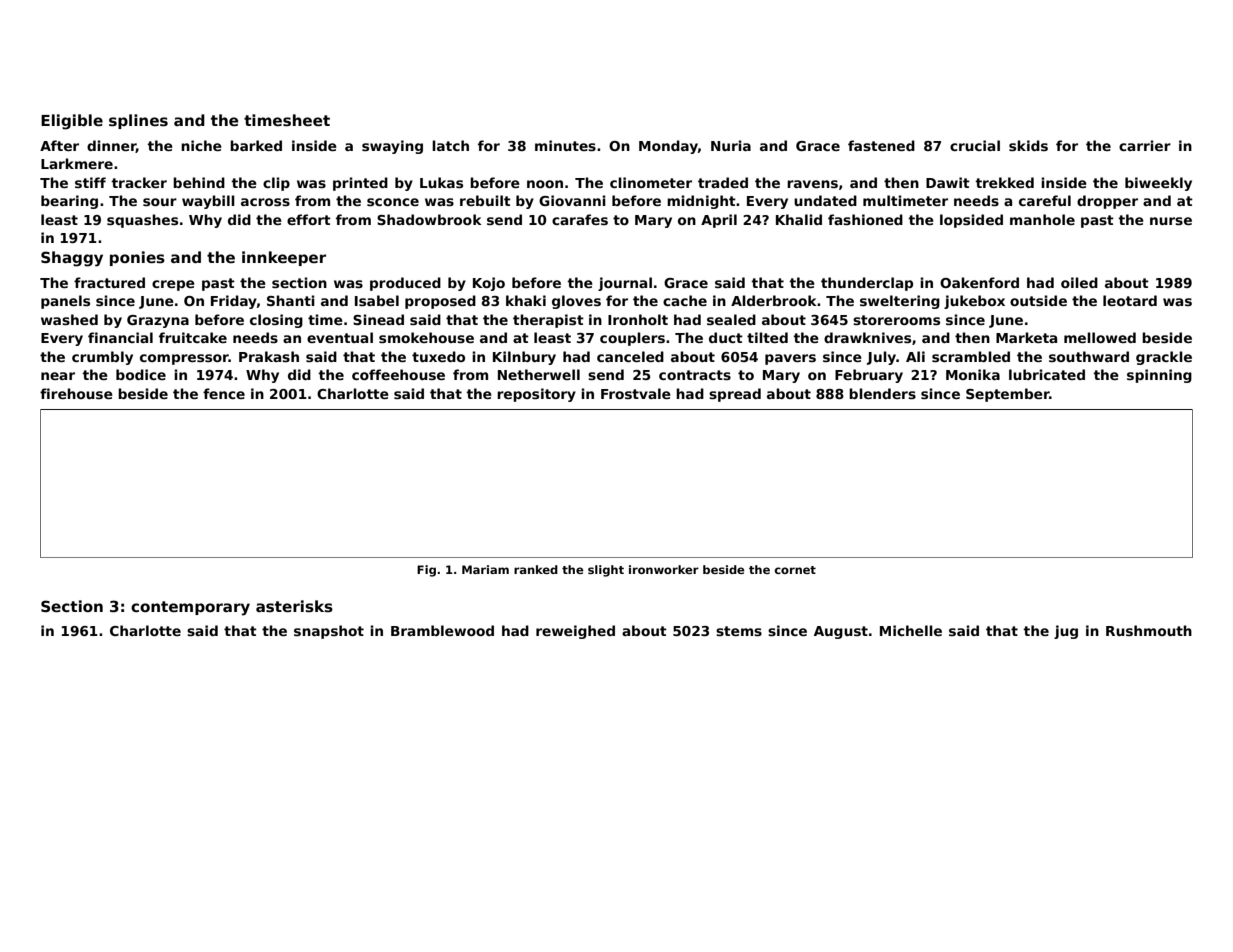 This image has height=952, width=1233. Describe the element at coordinates (1066, 632) in the image. I see `jug` at that location.
